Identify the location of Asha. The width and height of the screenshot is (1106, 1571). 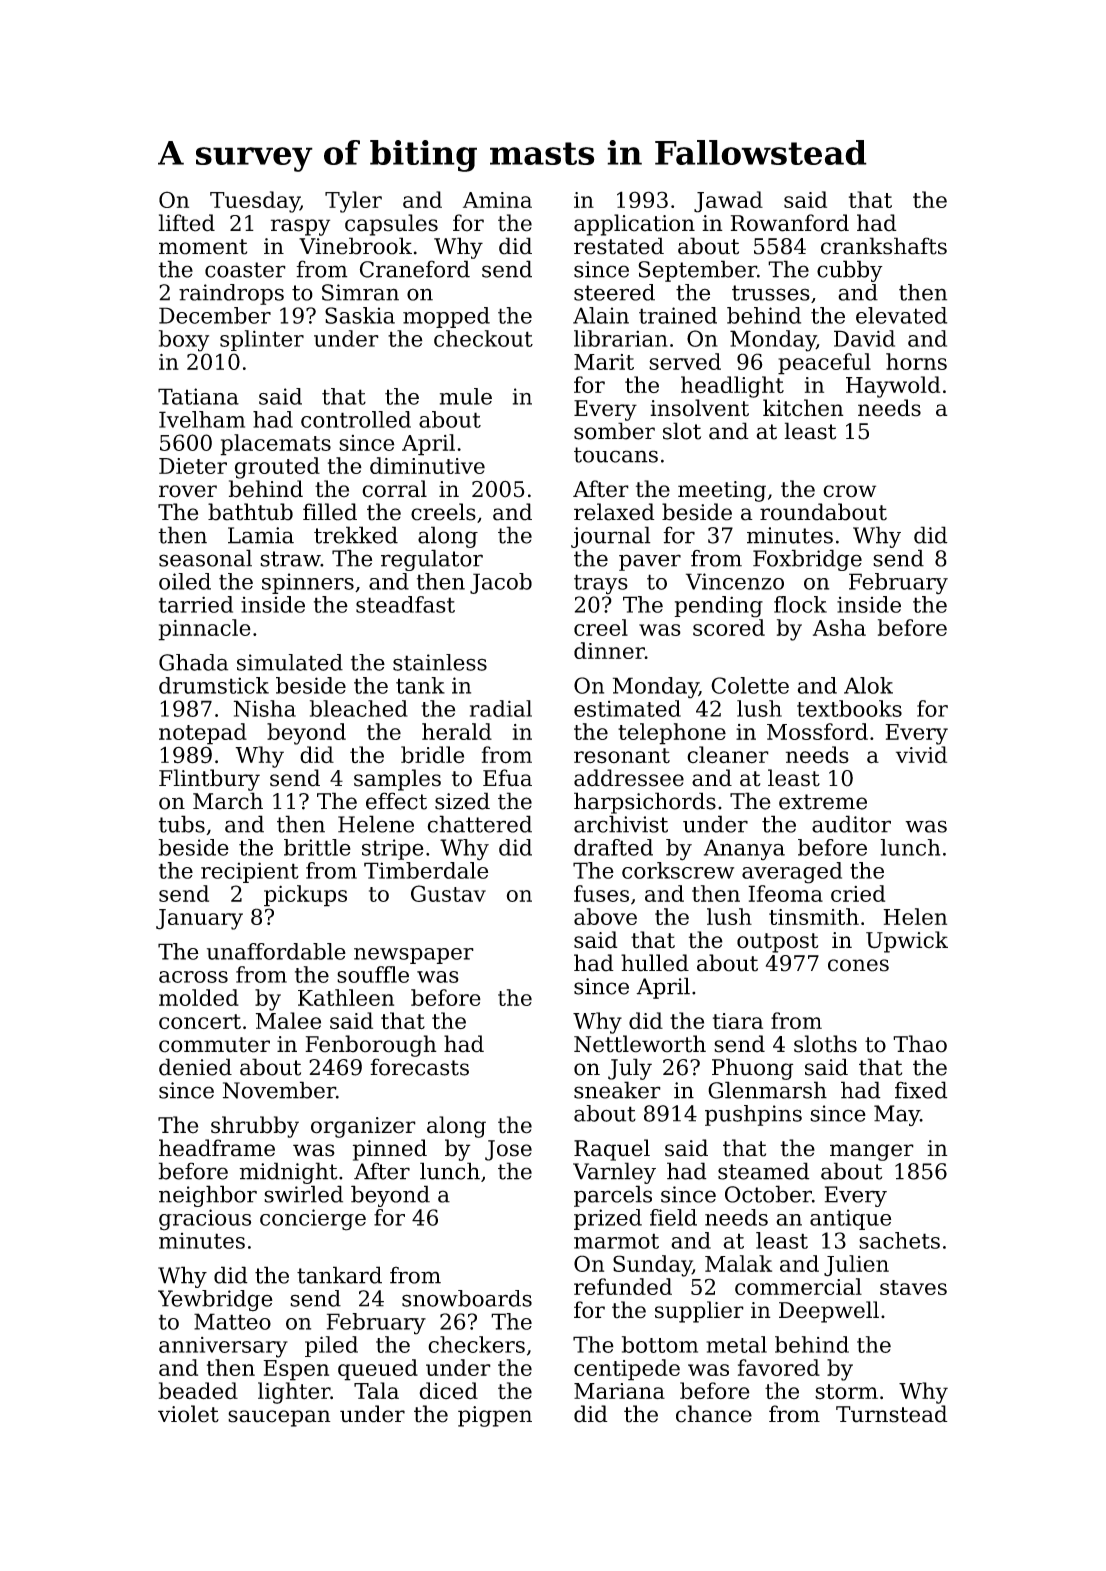
(839, 627).
